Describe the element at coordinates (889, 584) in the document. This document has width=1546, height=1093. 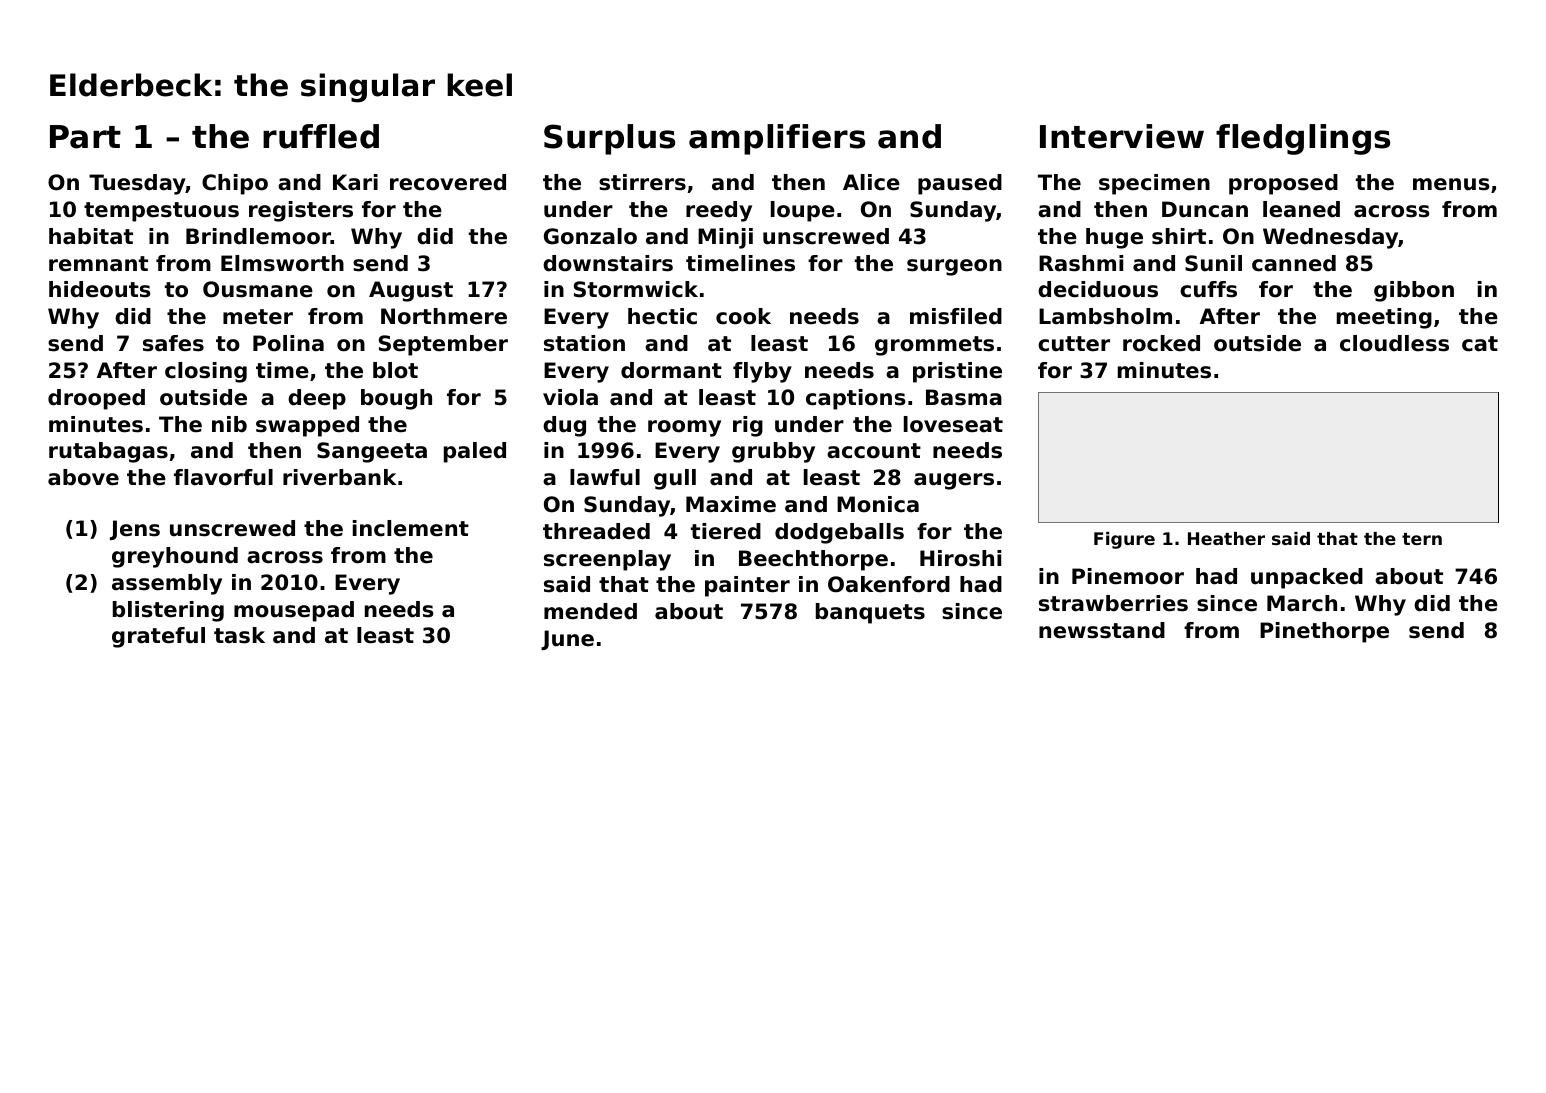
I see `Oakenford` at that location.
